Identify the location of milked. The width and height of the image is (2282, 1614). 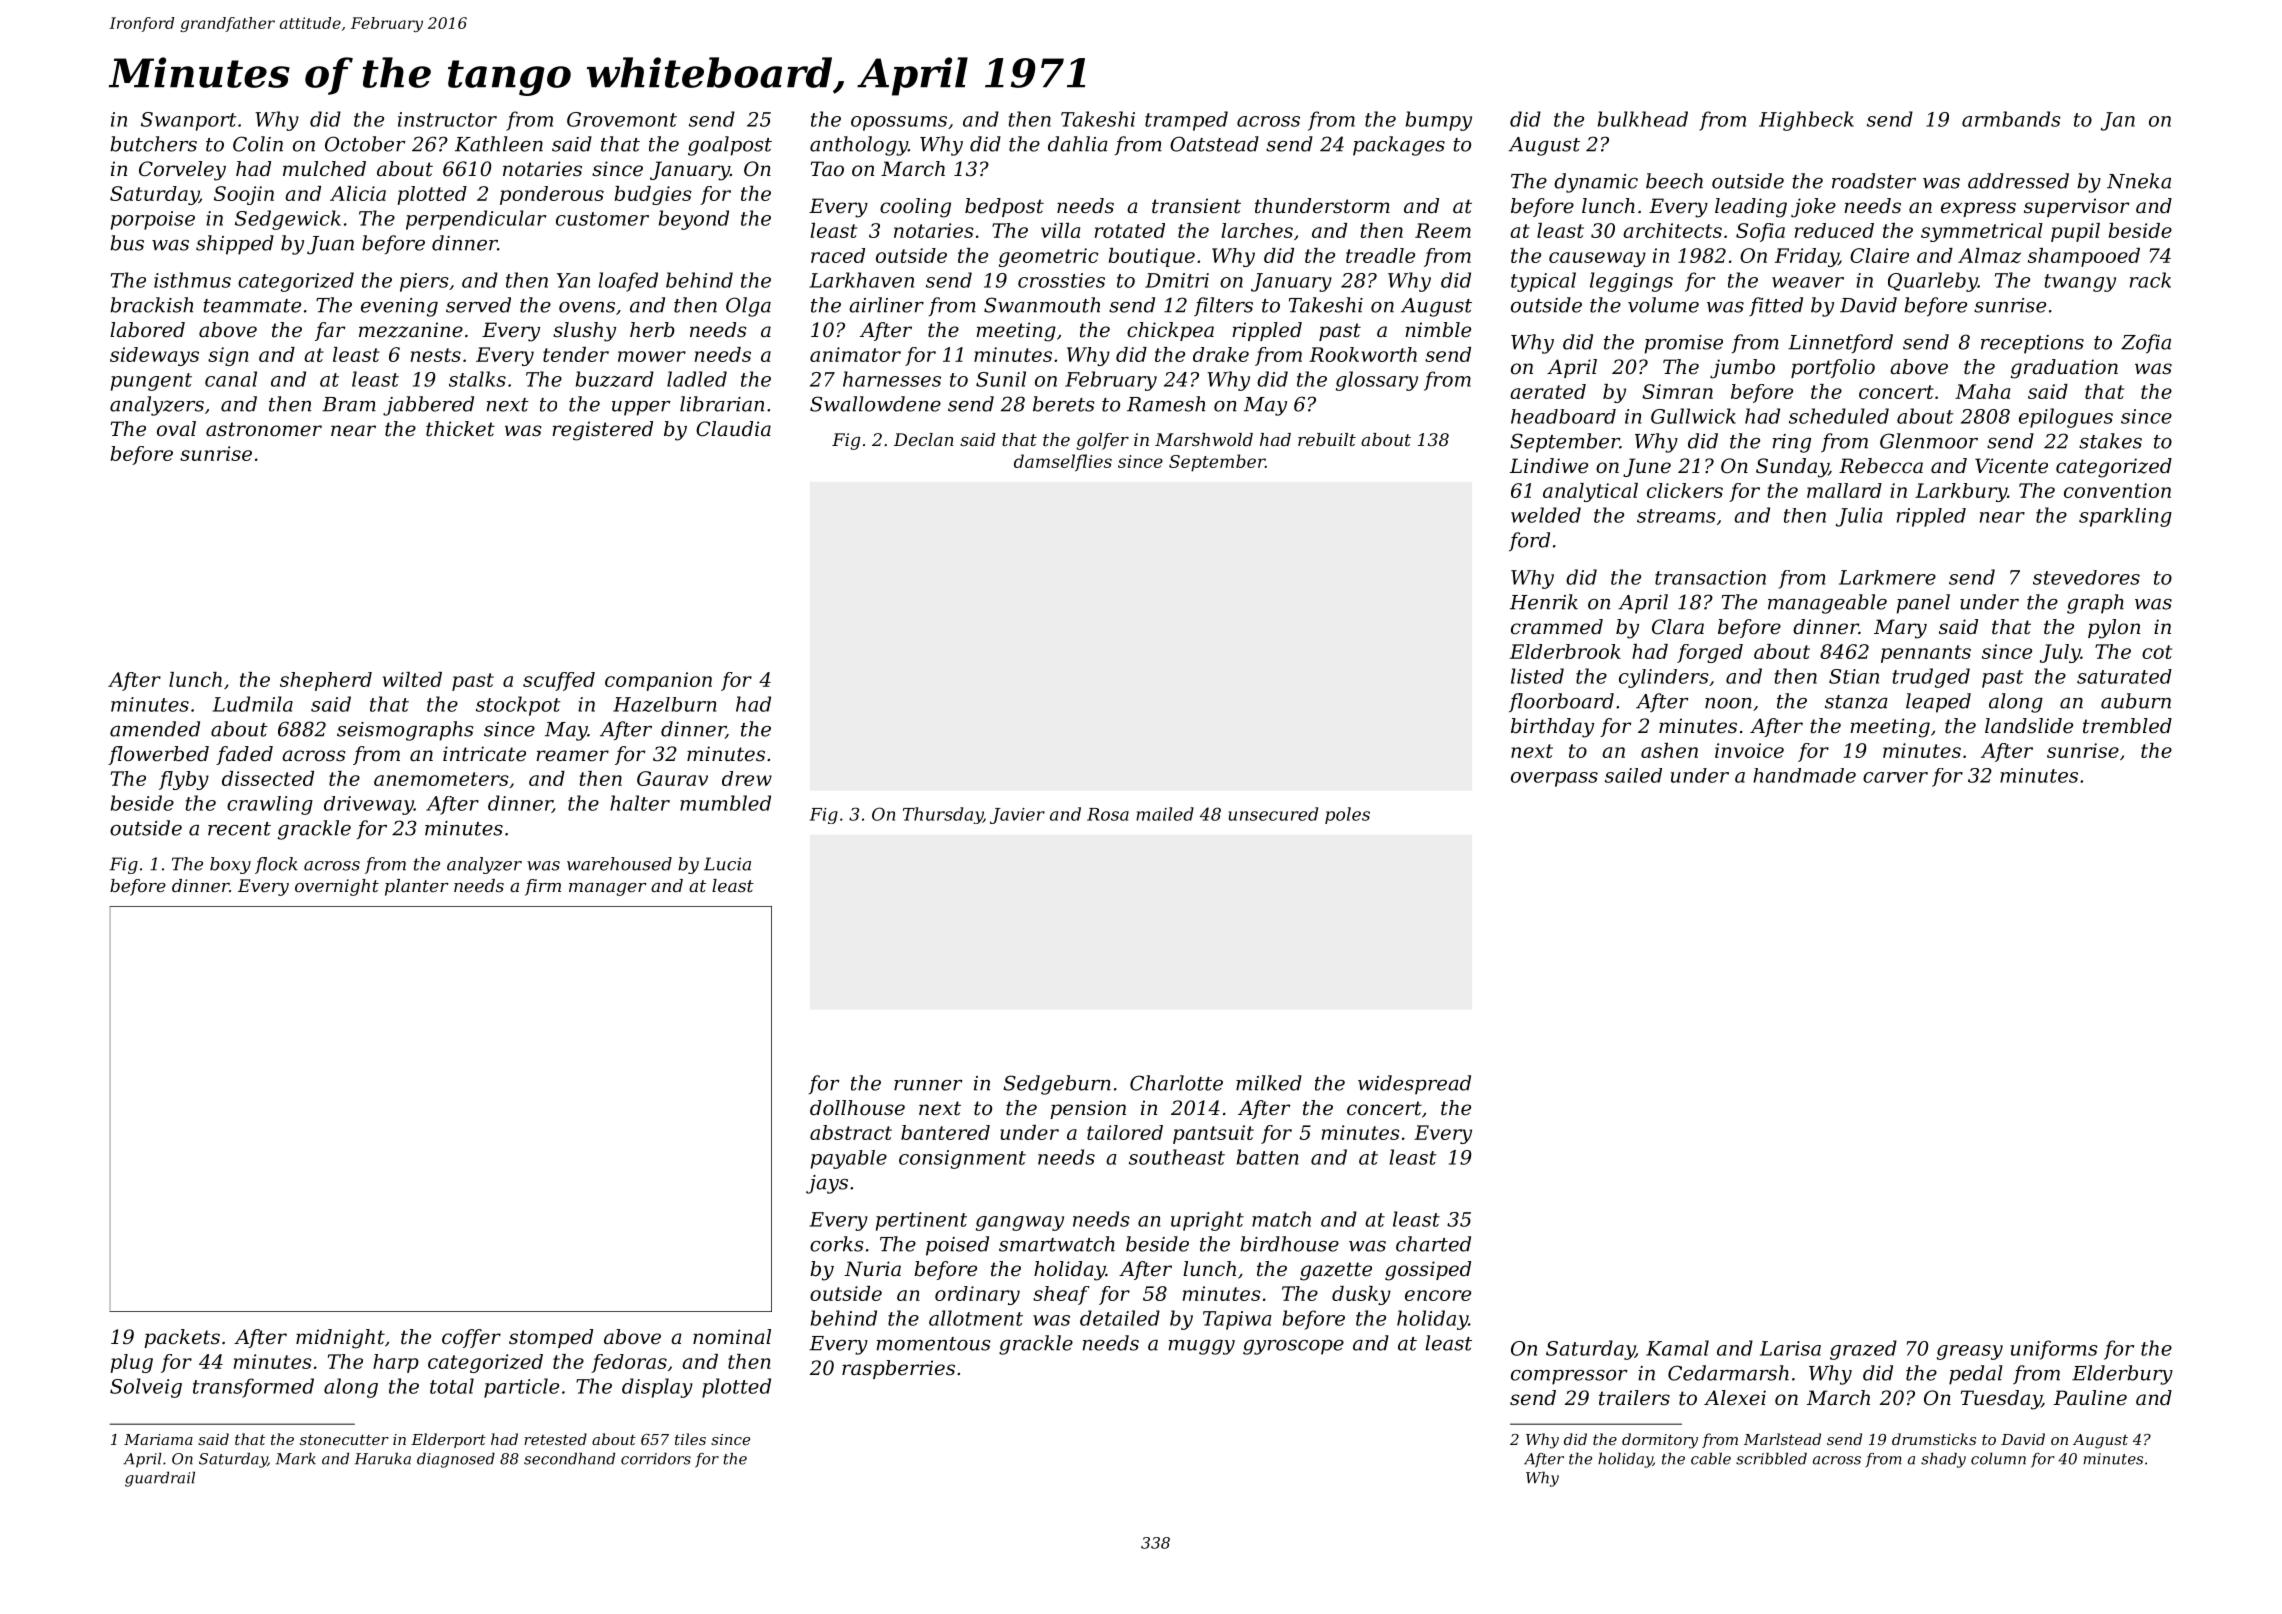
(1269, 1083).
